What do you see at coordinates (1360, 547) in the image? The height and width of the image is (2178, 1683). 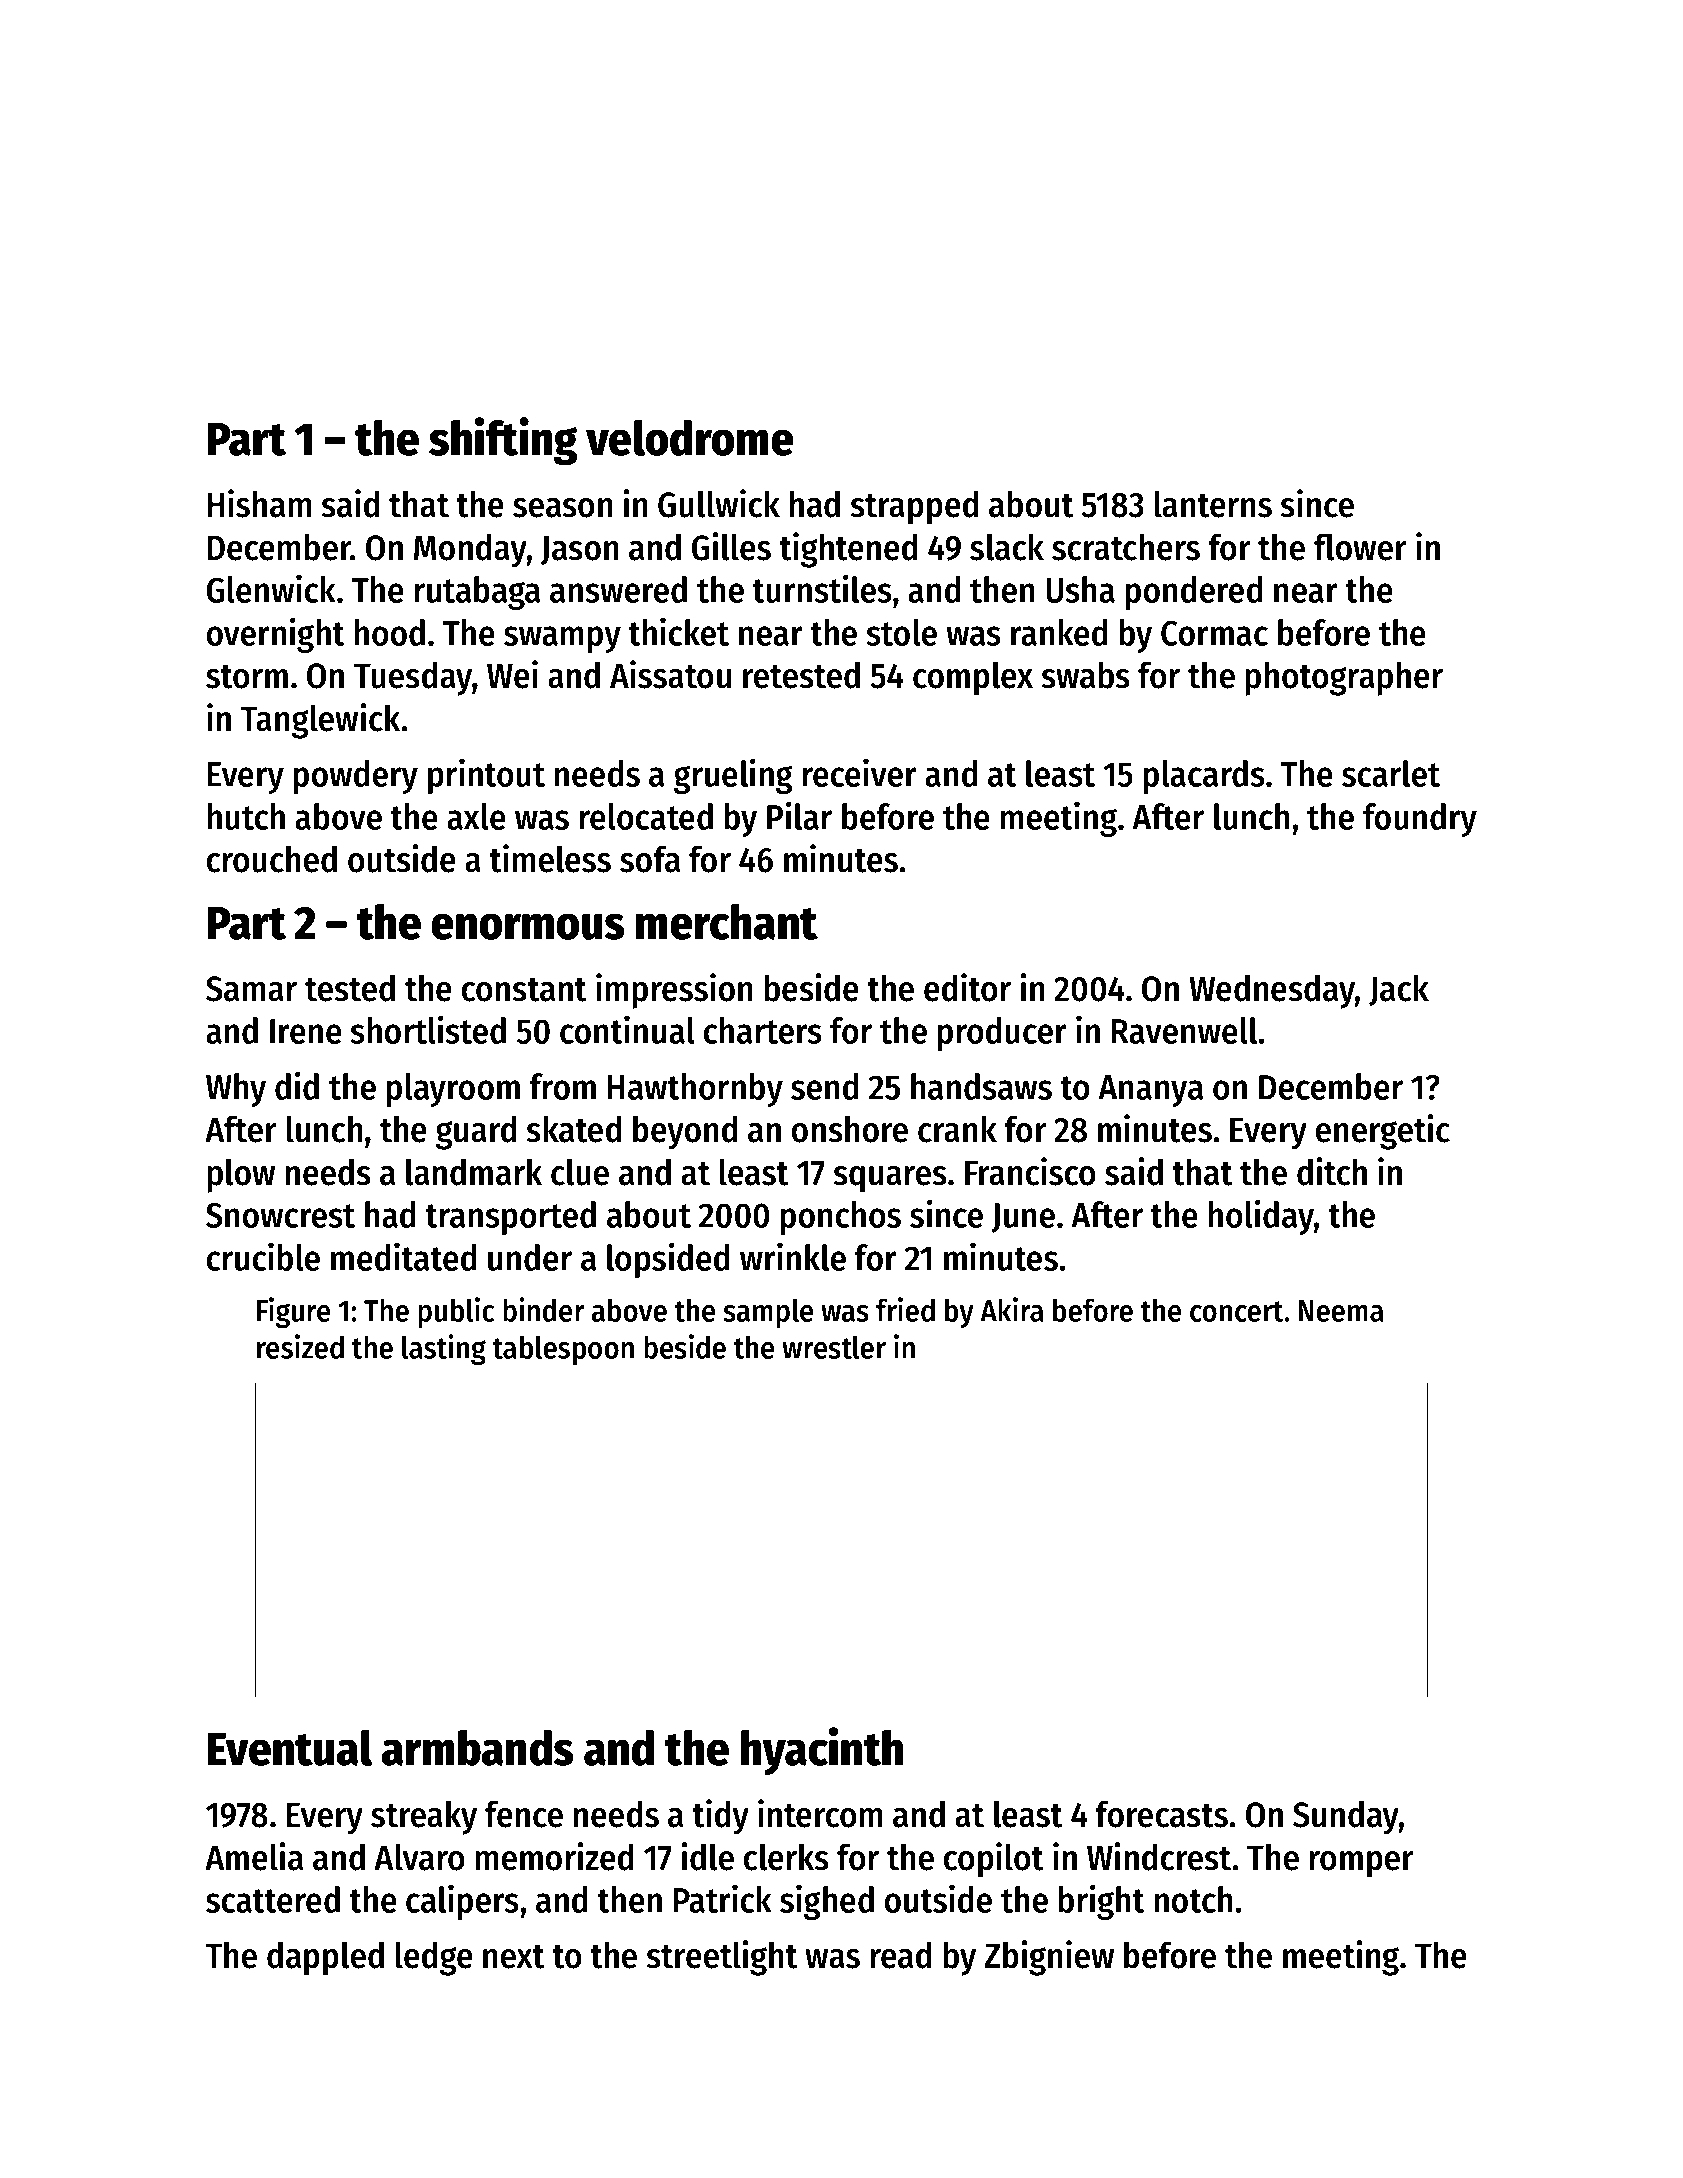 I see `flower` at bounding box center [1360, 547].
